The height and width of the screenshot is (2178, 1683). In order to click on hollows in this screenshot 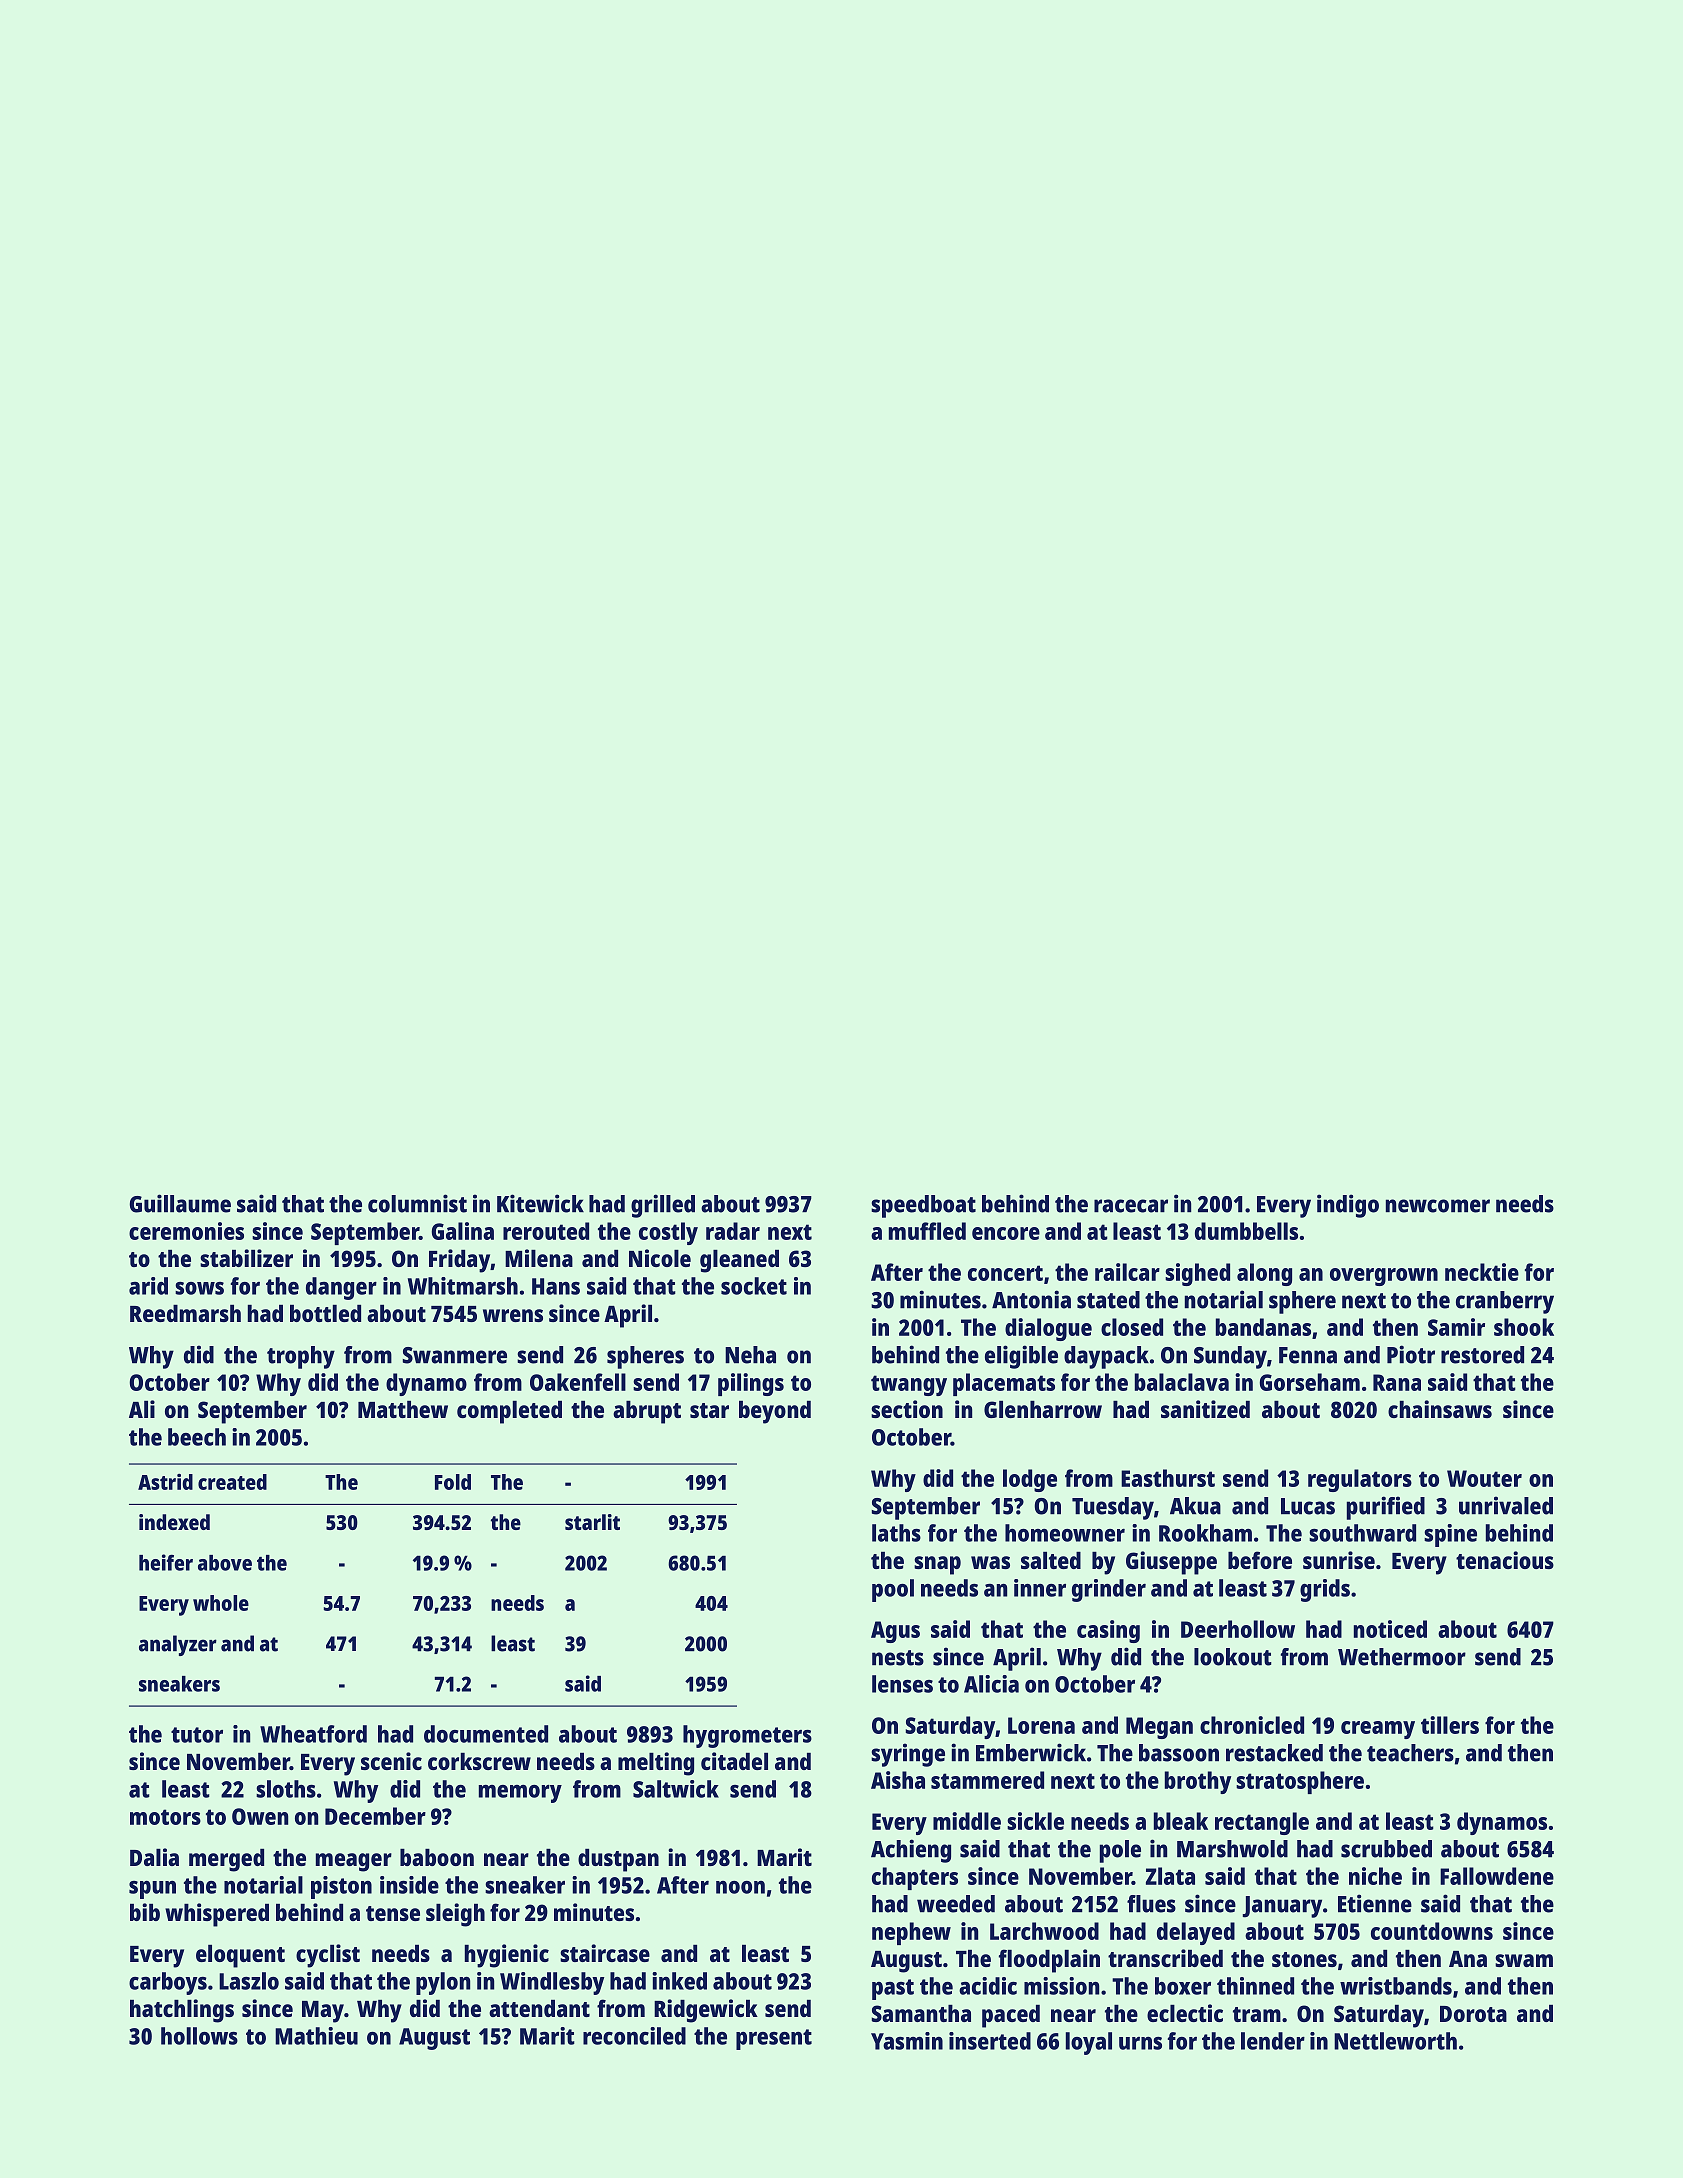, I will do `click(199, 2036)`.
